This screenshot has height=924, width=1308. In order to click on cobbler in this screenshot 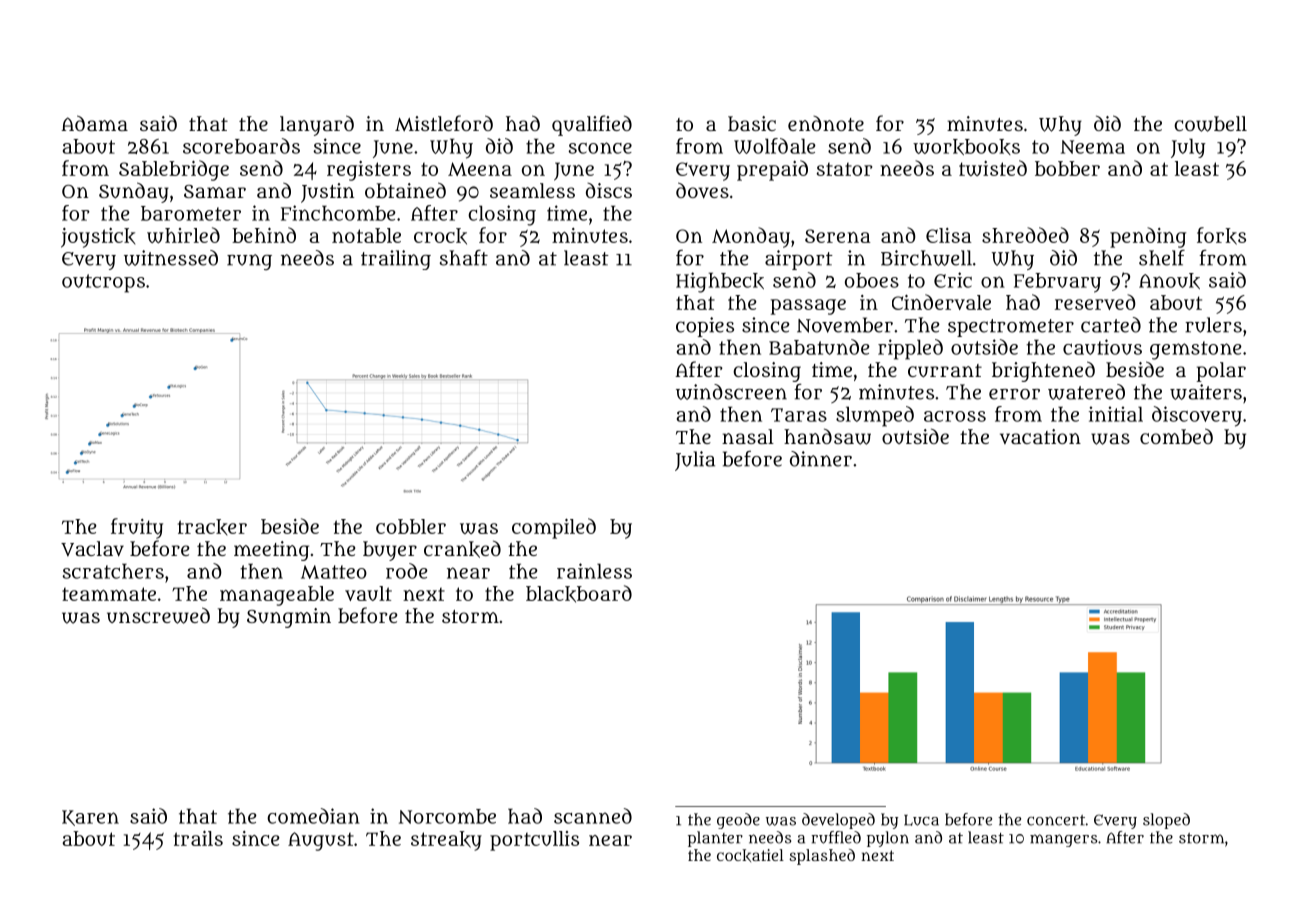, I will do `click(411, 526)`.
